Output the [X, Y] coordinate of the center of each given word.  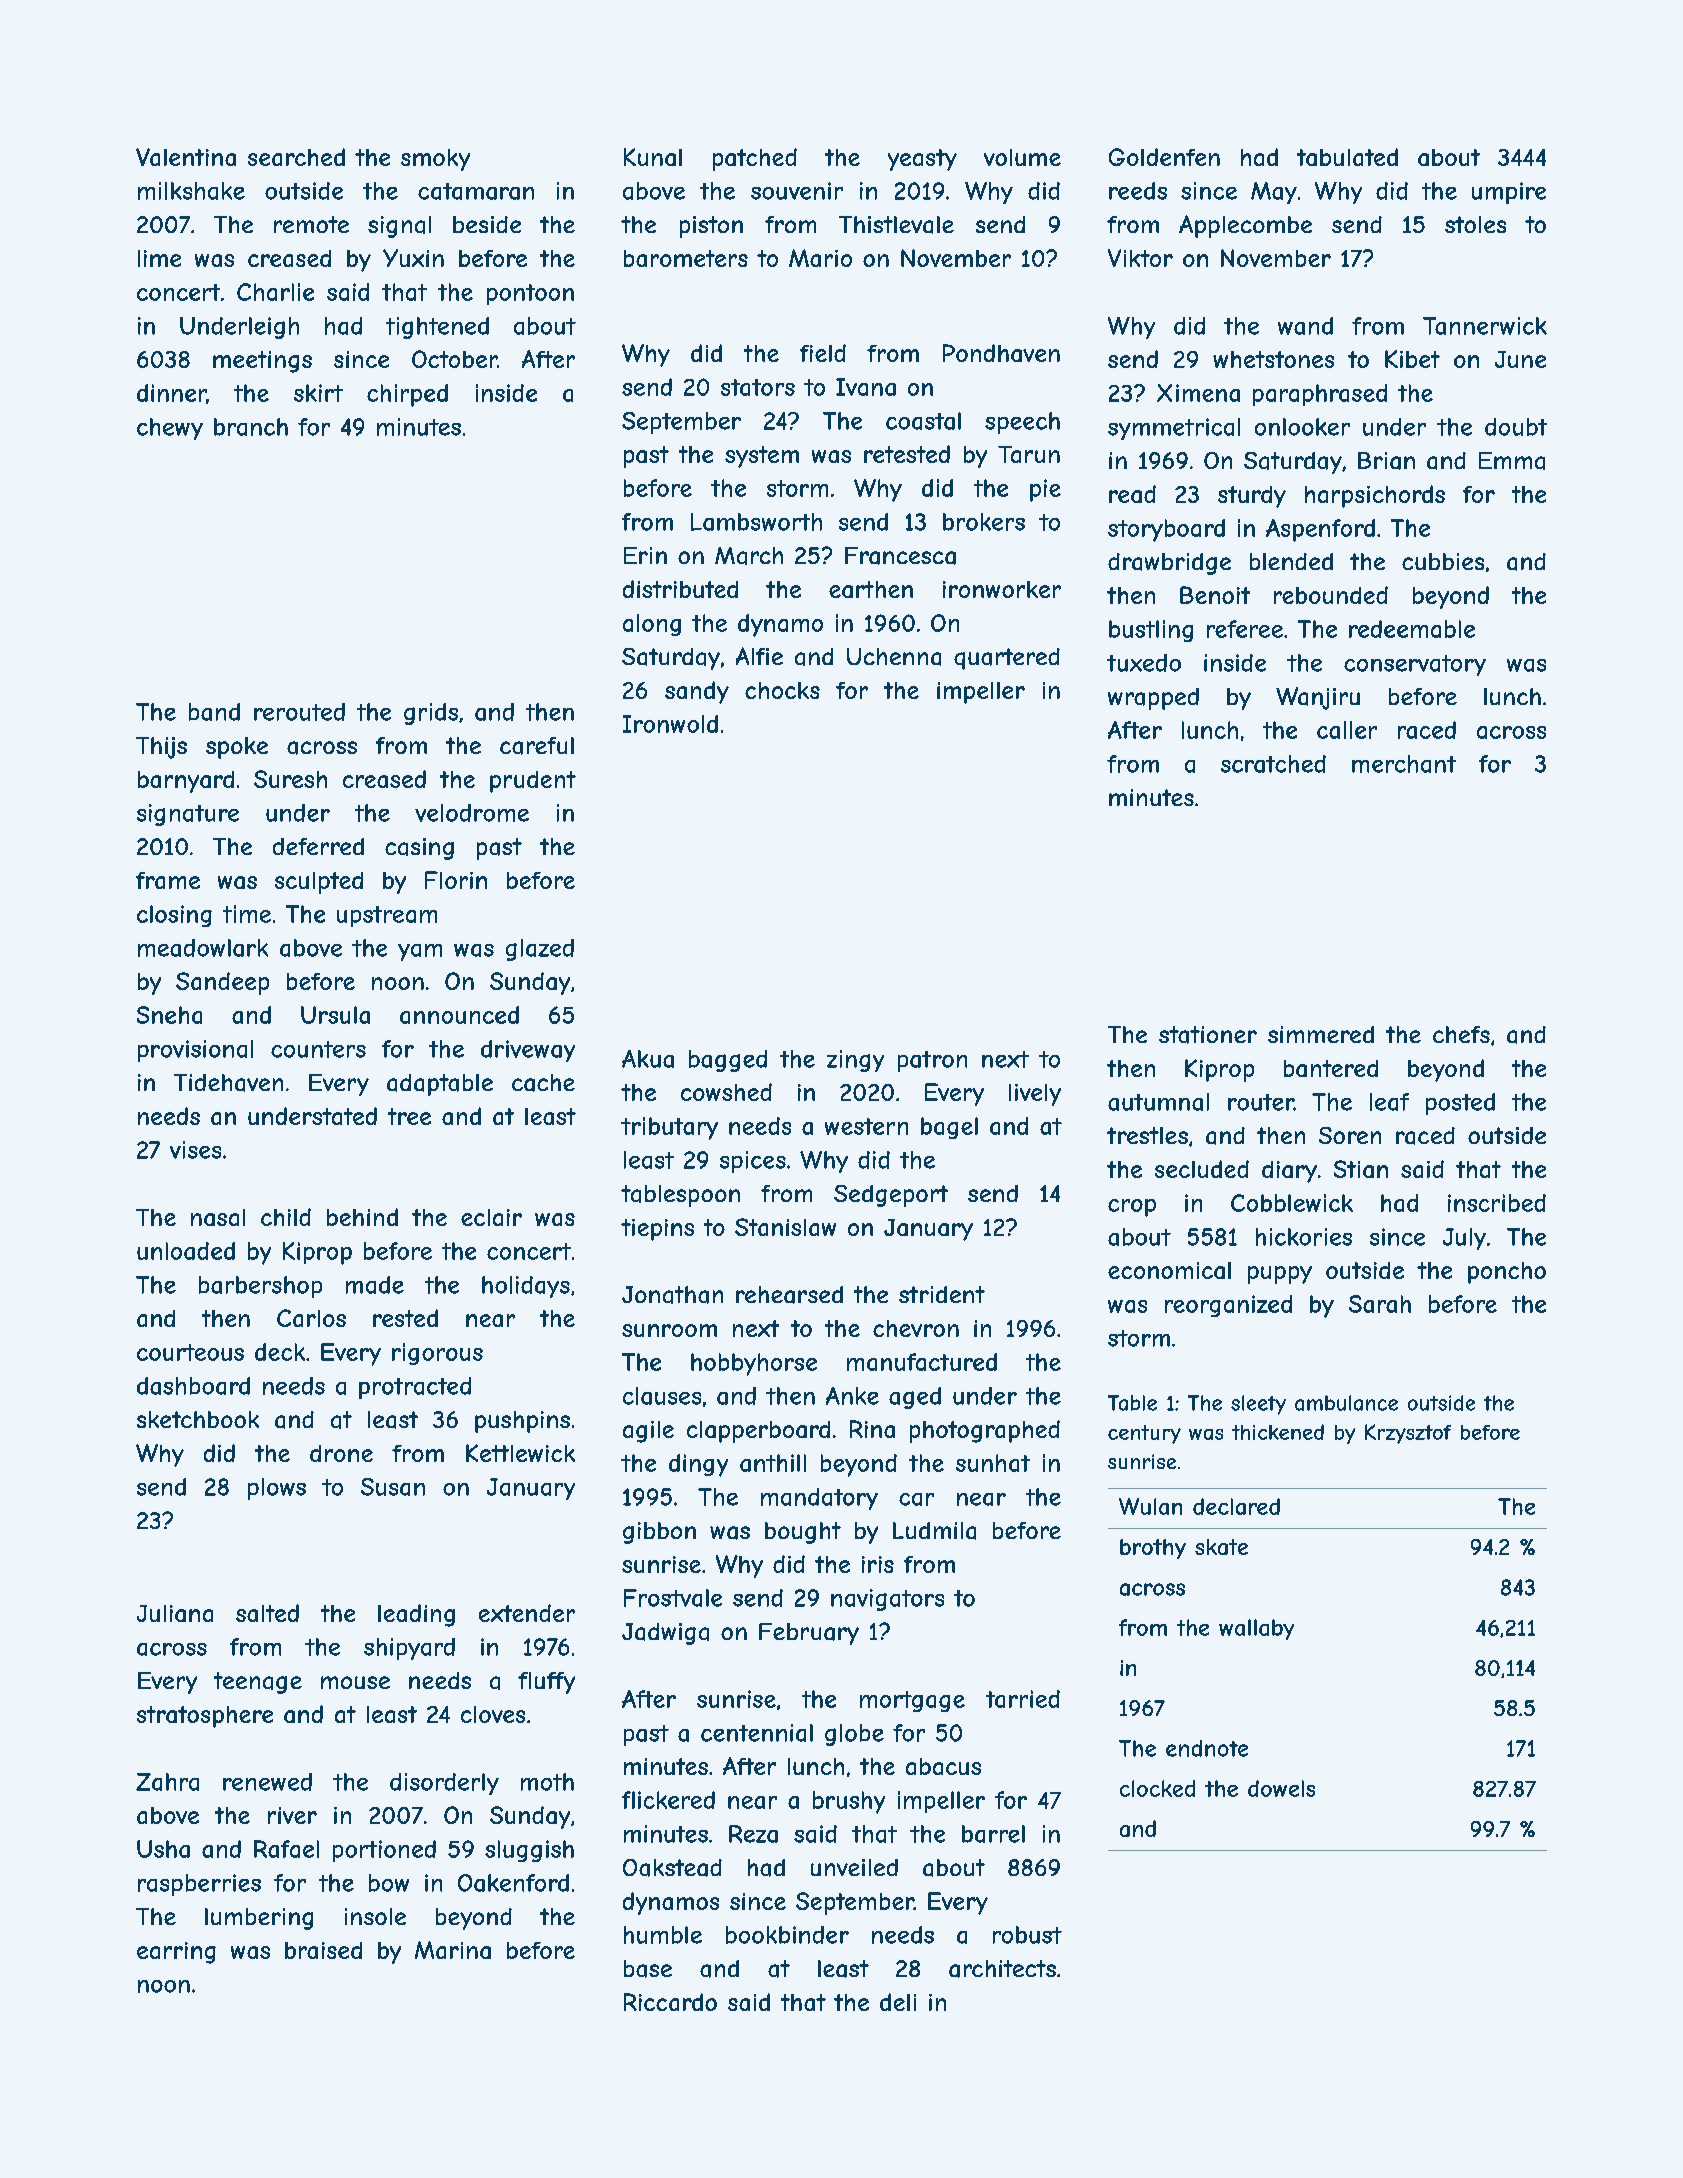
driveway [528, 1051]
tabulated [1347, 157]
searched [296, 157]
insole [375, 1916]
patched [755, 159]
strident [942, 1294]
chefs [1461, 1034]
